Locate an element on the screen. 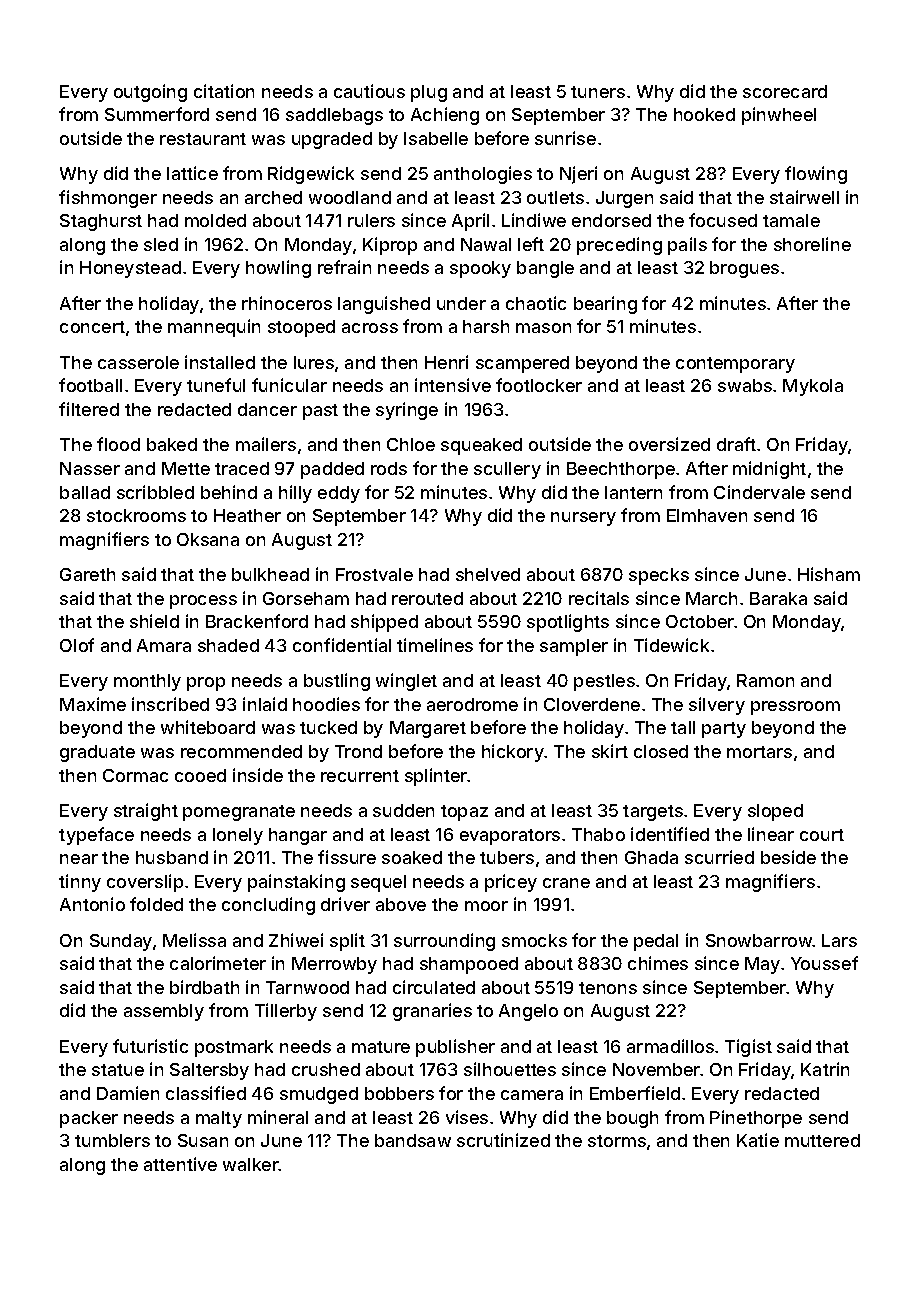  brogues is located at coordinates (744, 269).
